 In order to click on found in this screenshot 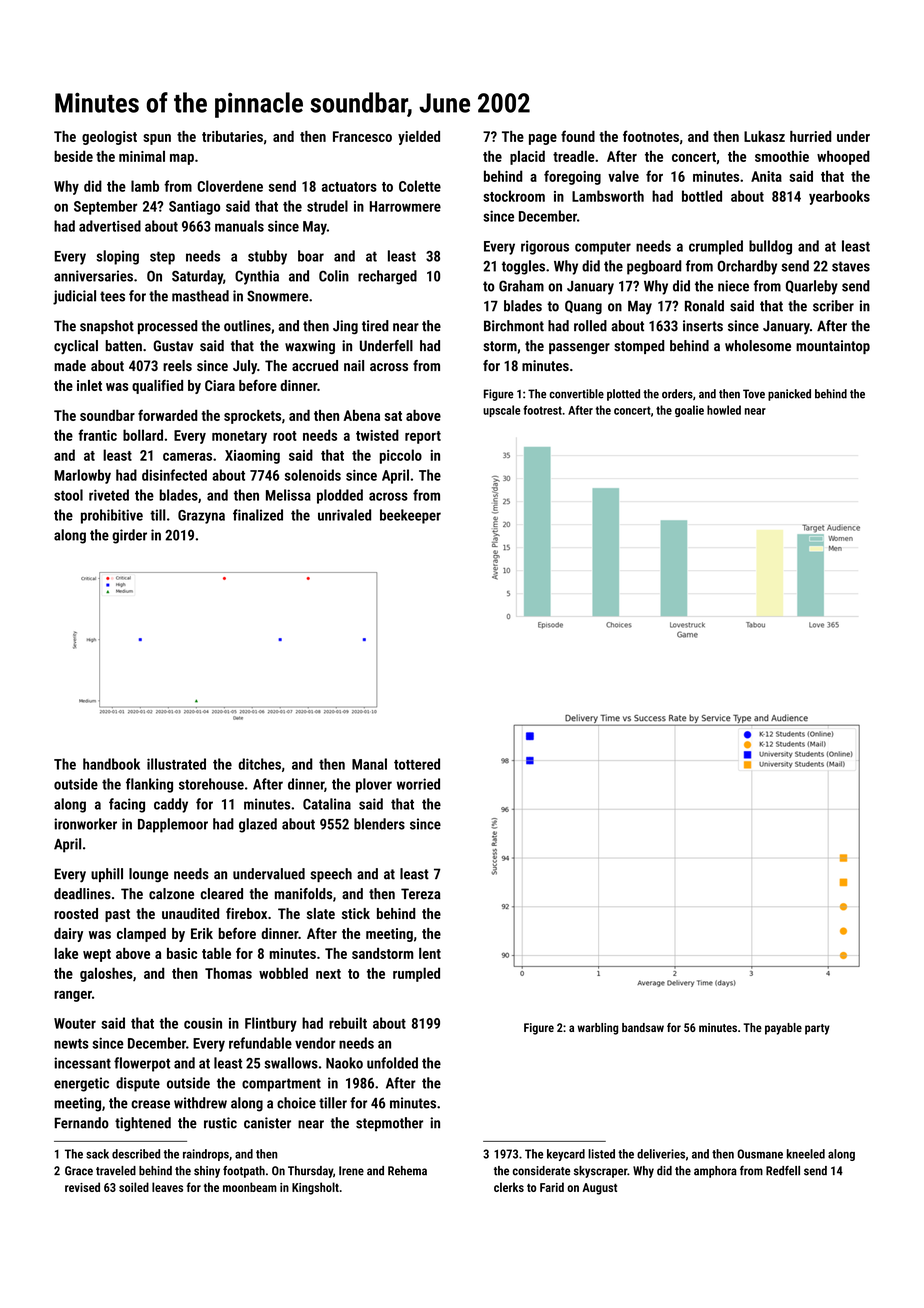, I will do `click(578, 136)`.
